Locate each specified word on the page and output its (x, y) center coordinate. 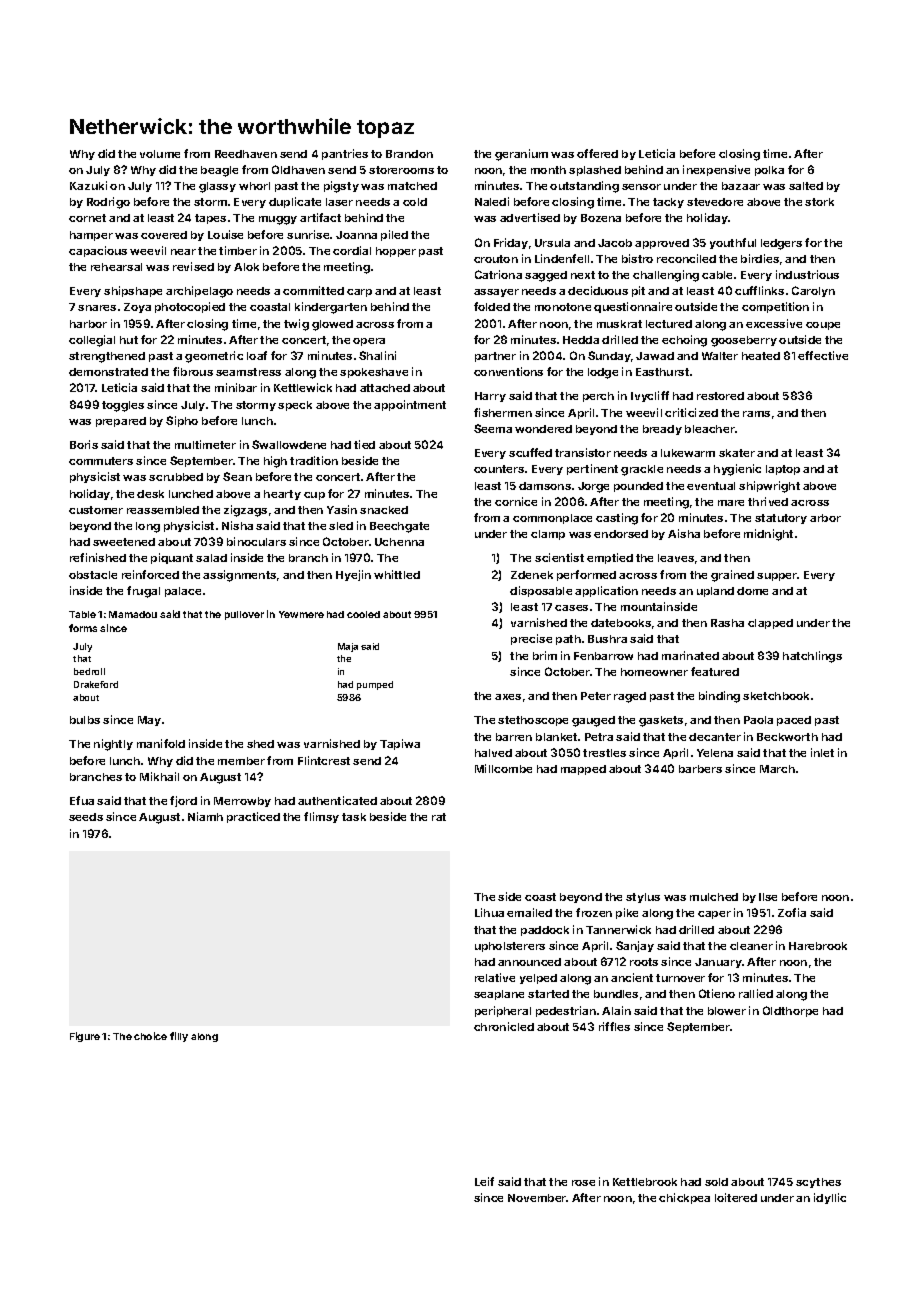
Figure (85, 1037)
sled (341, 526)
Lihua (489, 912)
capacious (98, 251)
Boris (84, 444)
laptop (783, 470)
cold (415, 202)
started (548, 994)
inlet (822, 752)
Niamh (205, 816)
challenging (666, 276)
